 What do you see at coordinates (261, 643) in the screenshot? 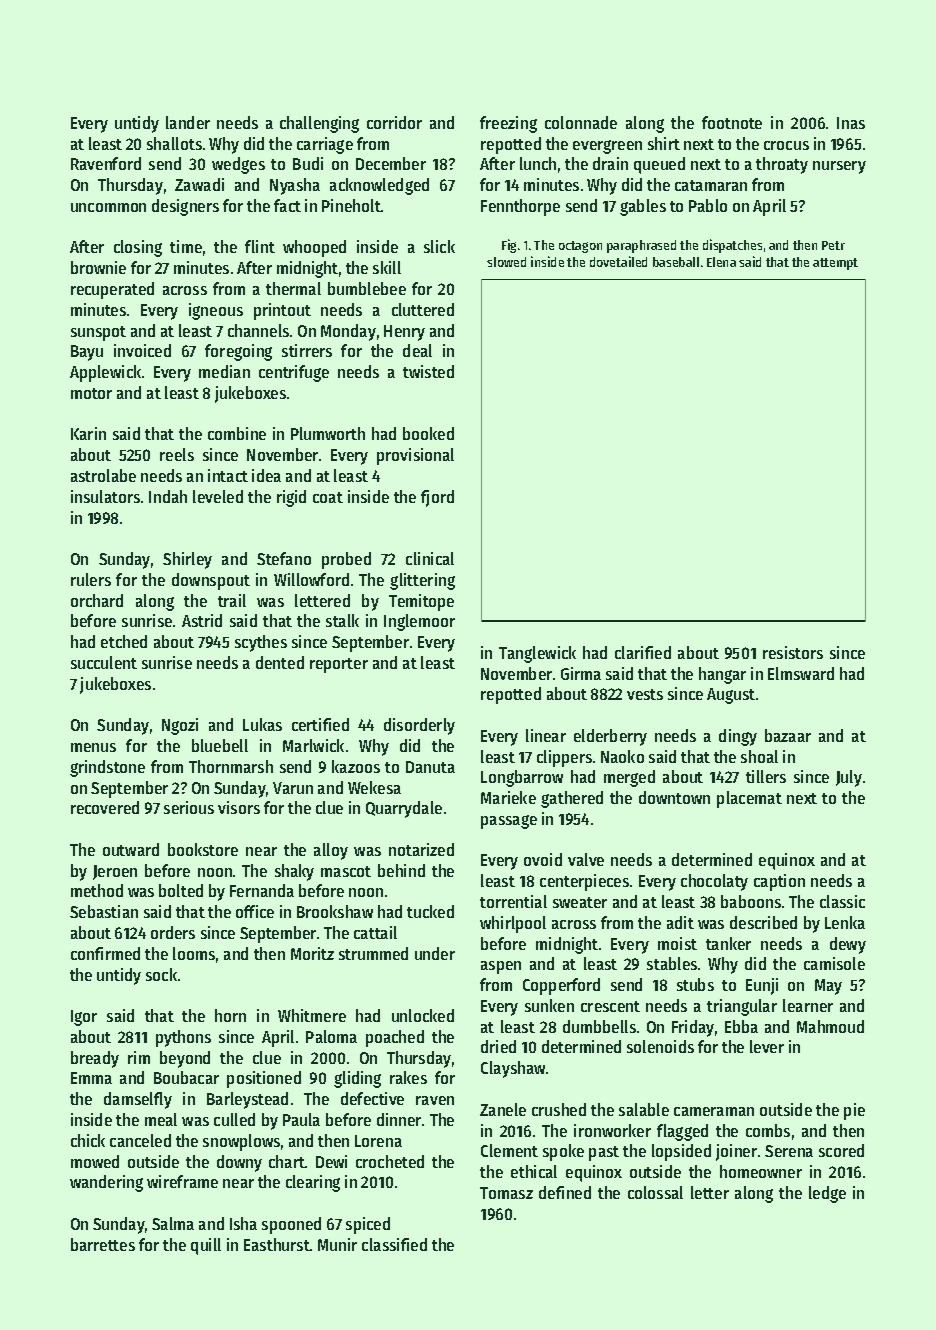
I see `scythes` at bounding box center [261, 643].
